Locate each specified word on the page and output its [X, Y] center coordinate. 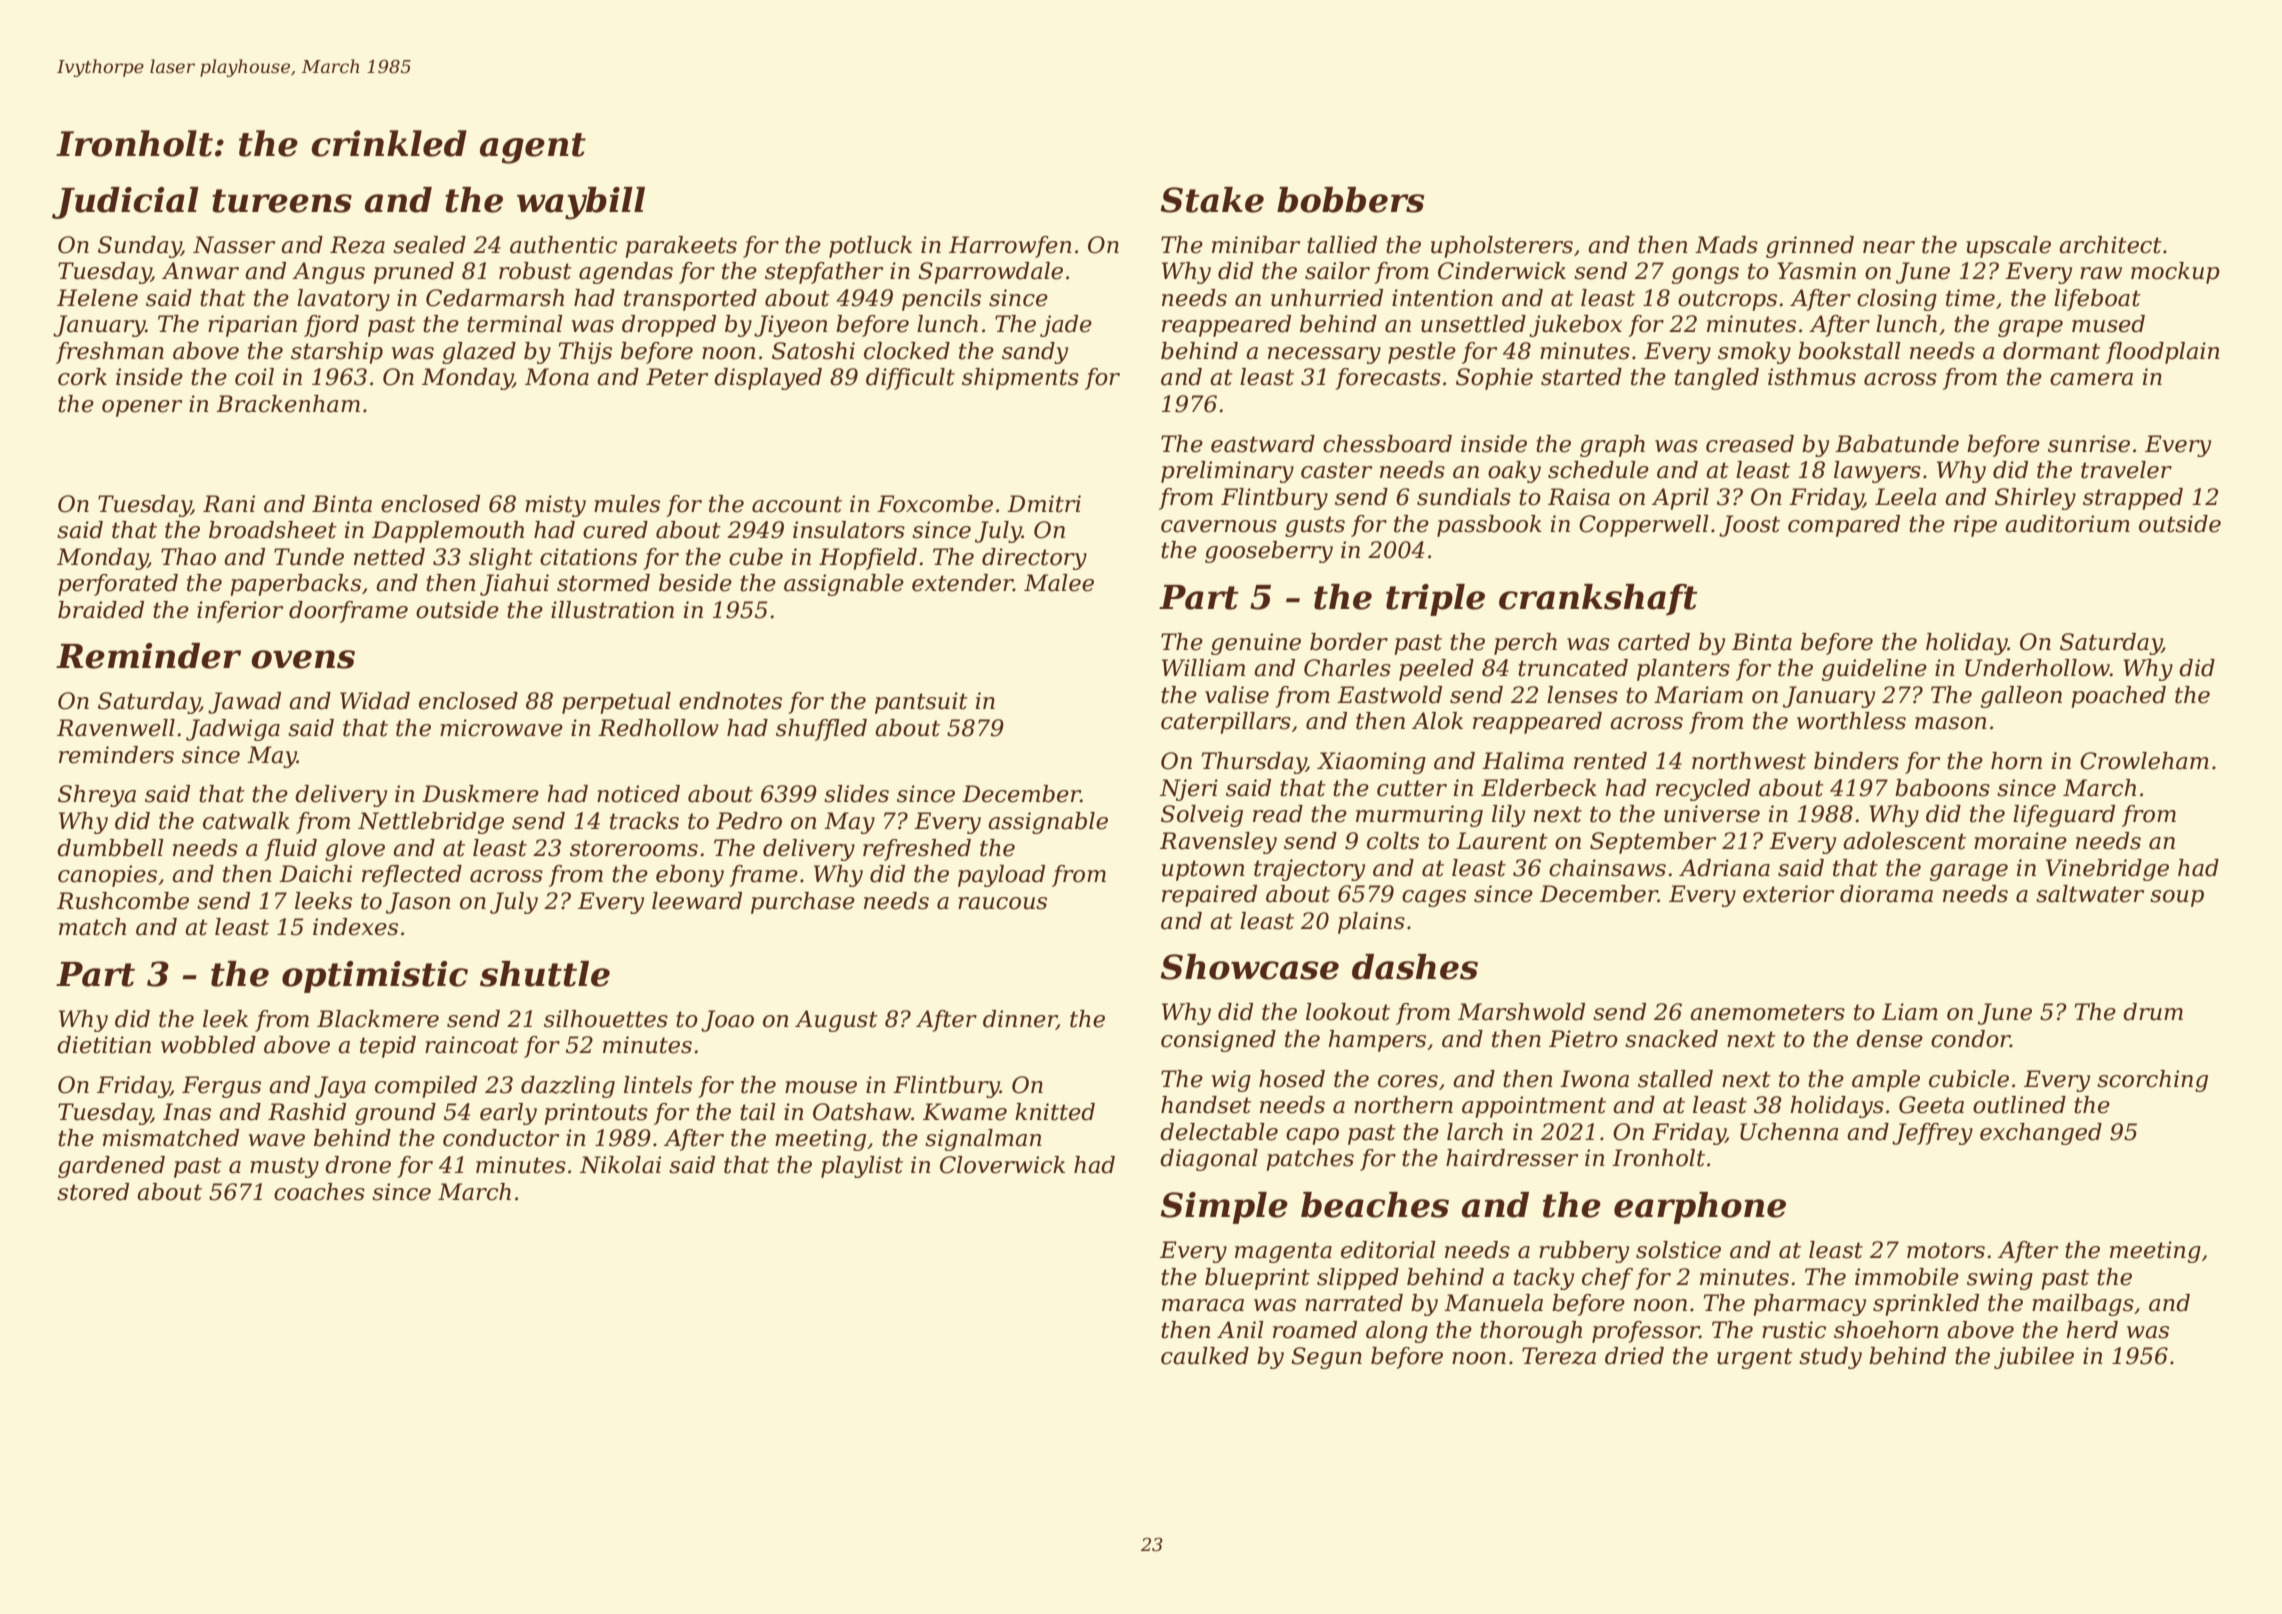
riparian [252, 326]
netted [389, 557]
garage [1969, 872]
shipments [1020, 379]
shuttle [545, 974]
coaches [319, 1192]
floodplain [2162, 353]
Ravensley [1218, 843]
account [797, 504]
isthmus [1812, 377]
